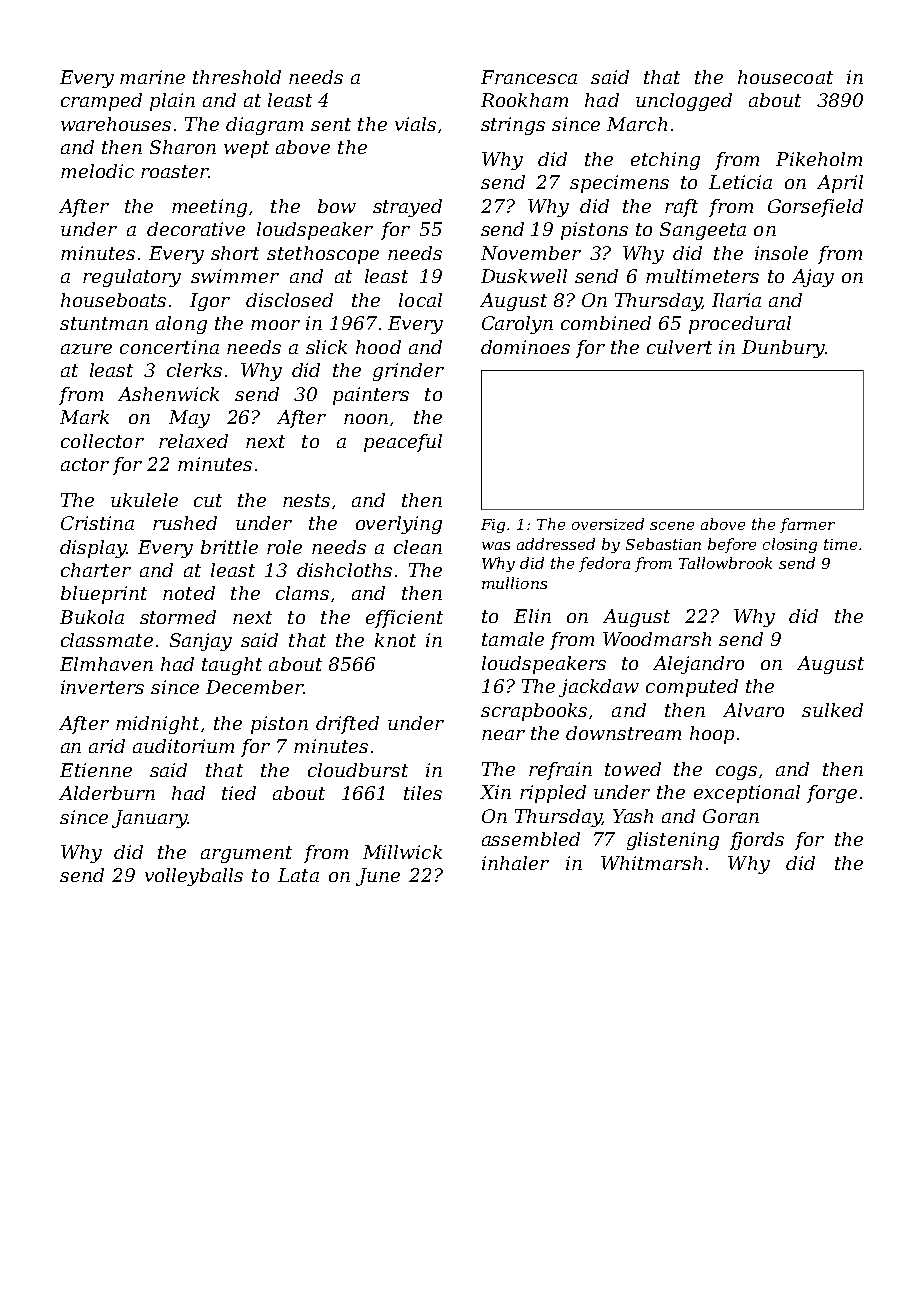  Describe the element at coordinates (493, 526) in the image. I see `Fig` at that location.
